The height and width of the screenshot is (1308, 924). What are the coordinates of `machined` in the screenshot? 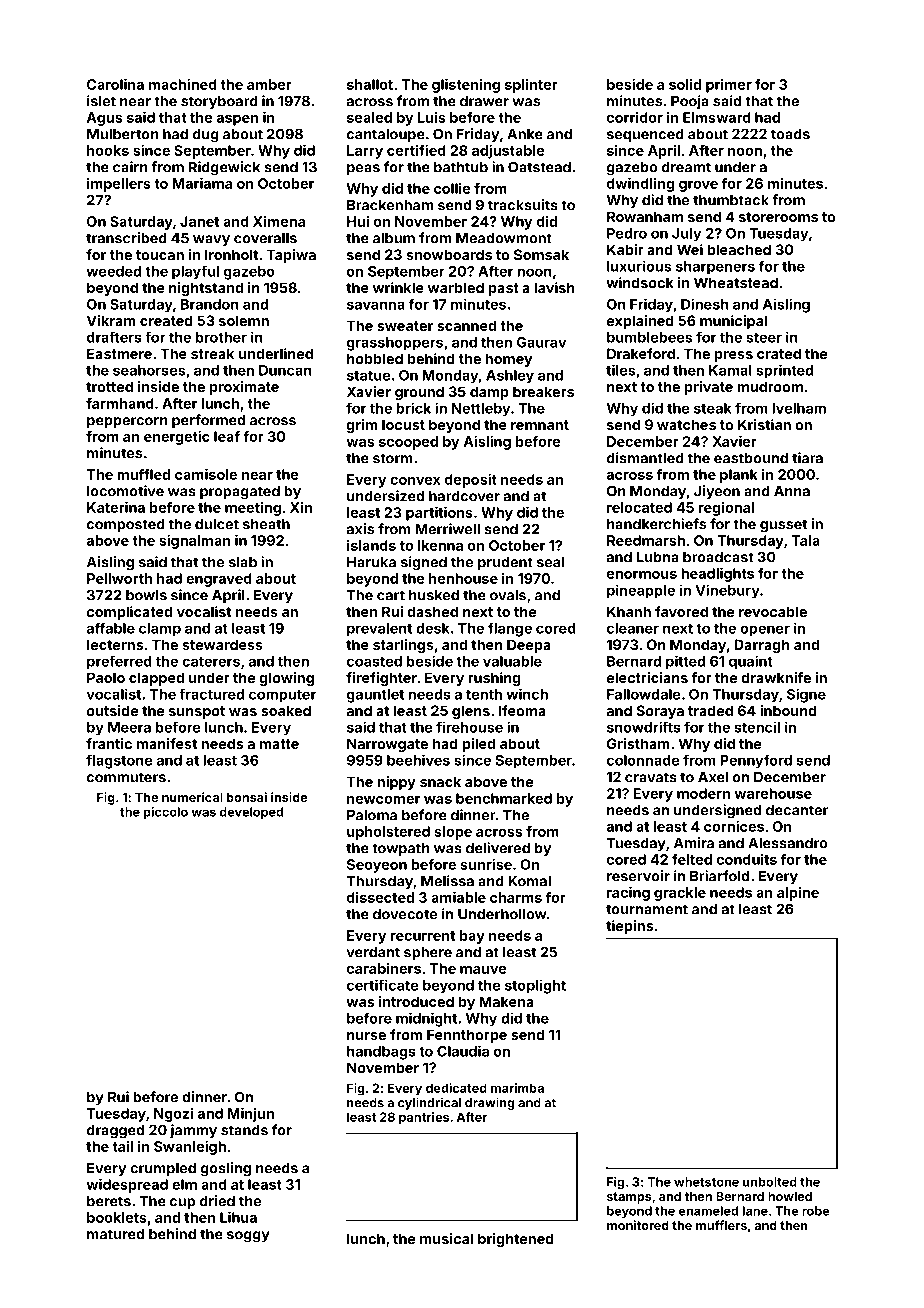 It's located at (183, 84).
